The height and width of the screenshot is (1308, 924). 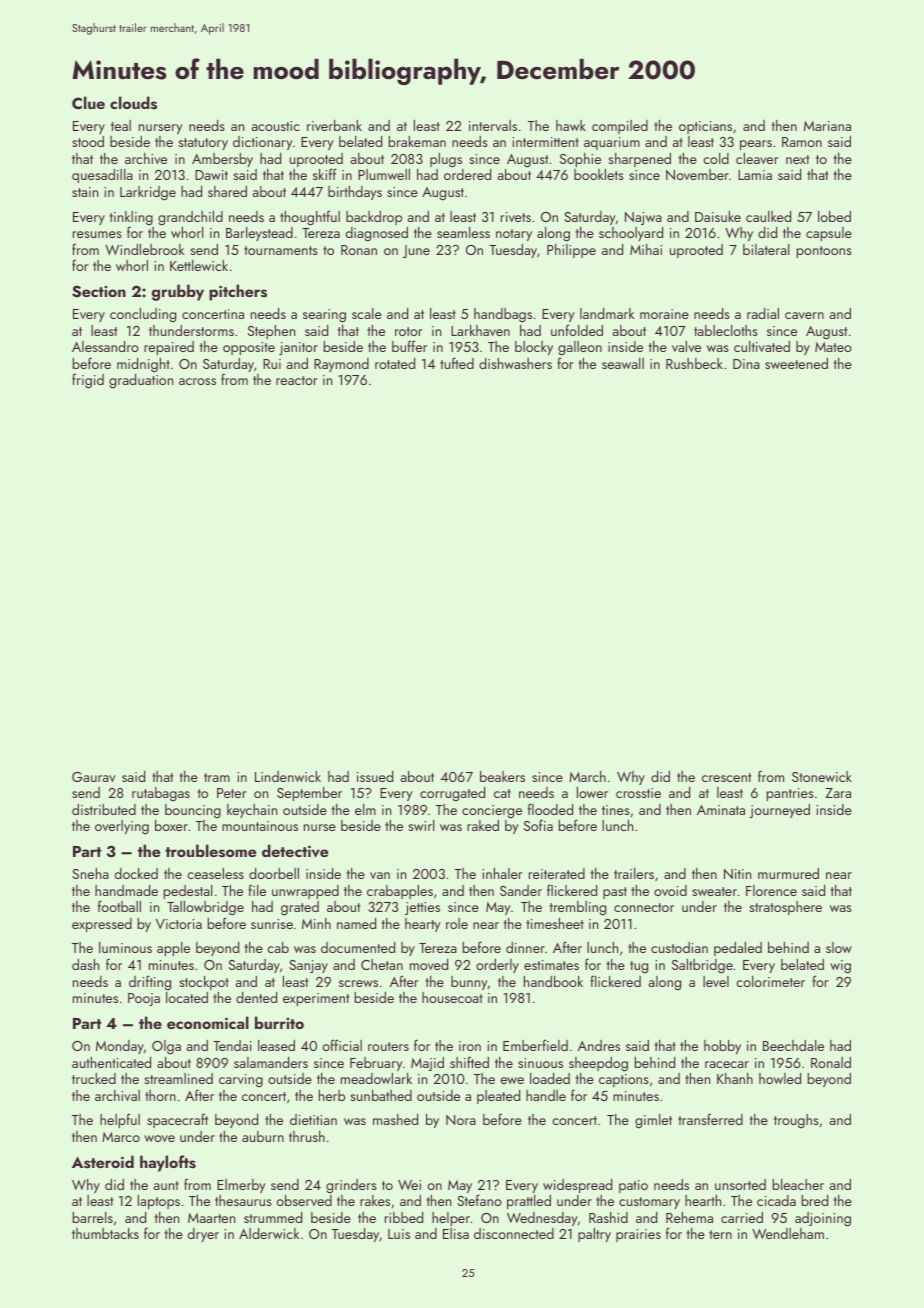 What do you see at coordinates (94, 777) in the screenshot?
I see `Gaurav` at bounding box center [94, 777].
